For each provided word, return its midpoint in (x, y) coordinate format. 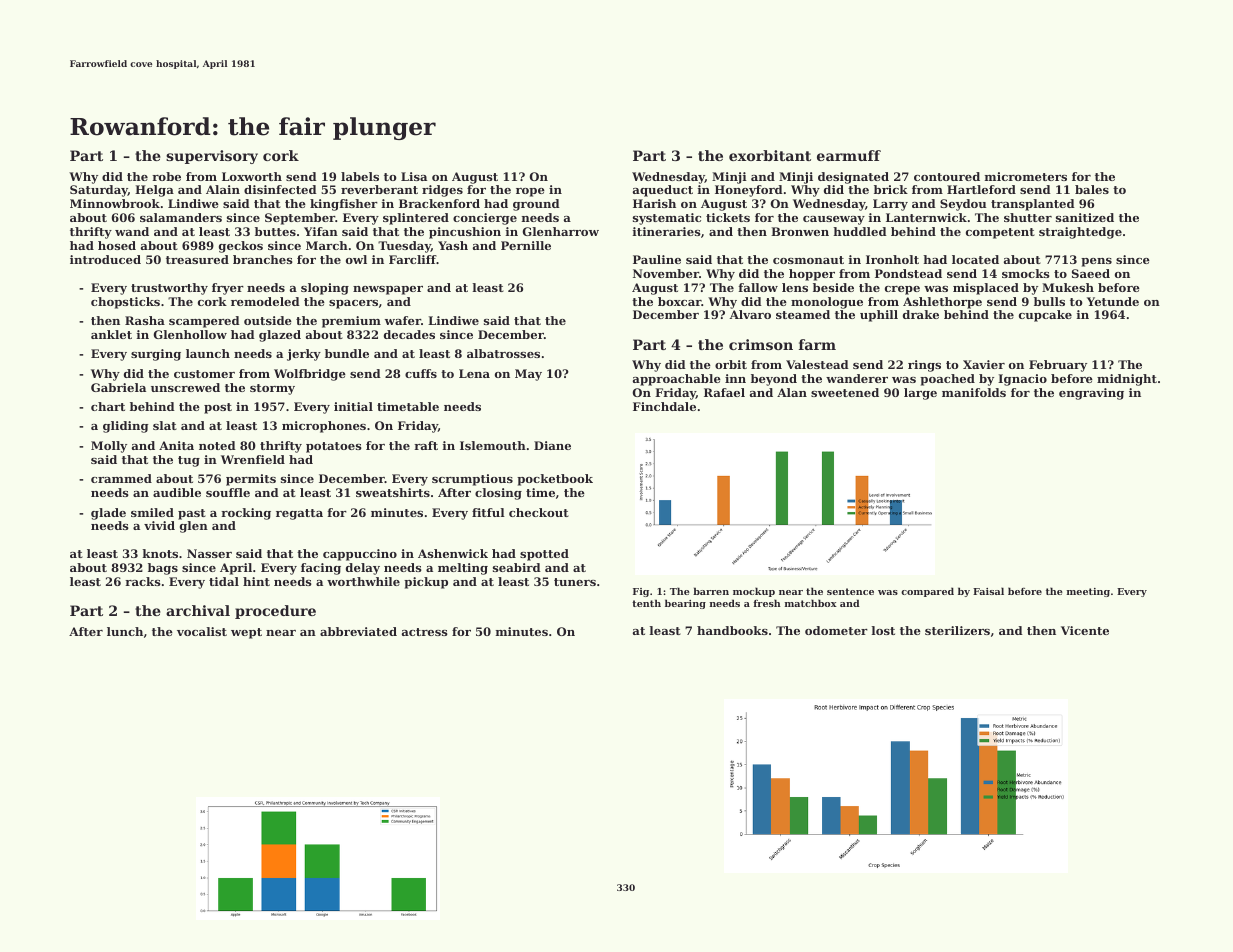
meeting (1088, 592)
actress (425, 632)
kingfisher (344, 205)
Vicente (1085, 630)
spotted (544, 555)
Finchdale (664, 406)
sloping (325, 289)
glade (108, 514)
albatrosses (503, 353)
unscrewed (185, 387)
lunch (125, 631)
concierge (485, 219)
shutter (1028, 217)
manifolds (974, 392)
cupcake (1045, 316)
